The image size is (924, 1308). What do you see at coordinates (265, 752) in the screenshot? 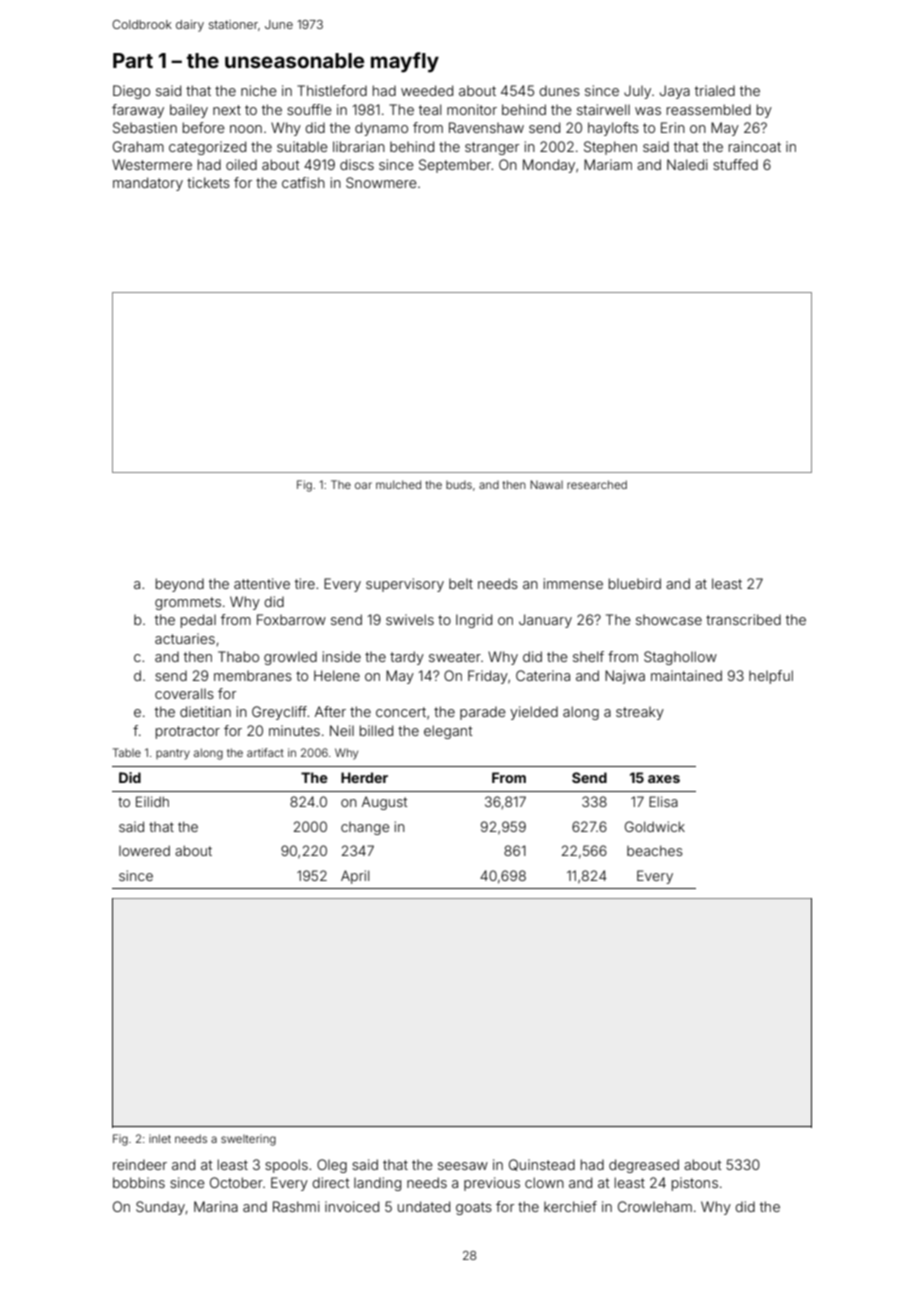
I see `artifact` at bounding box center [265, 752].
